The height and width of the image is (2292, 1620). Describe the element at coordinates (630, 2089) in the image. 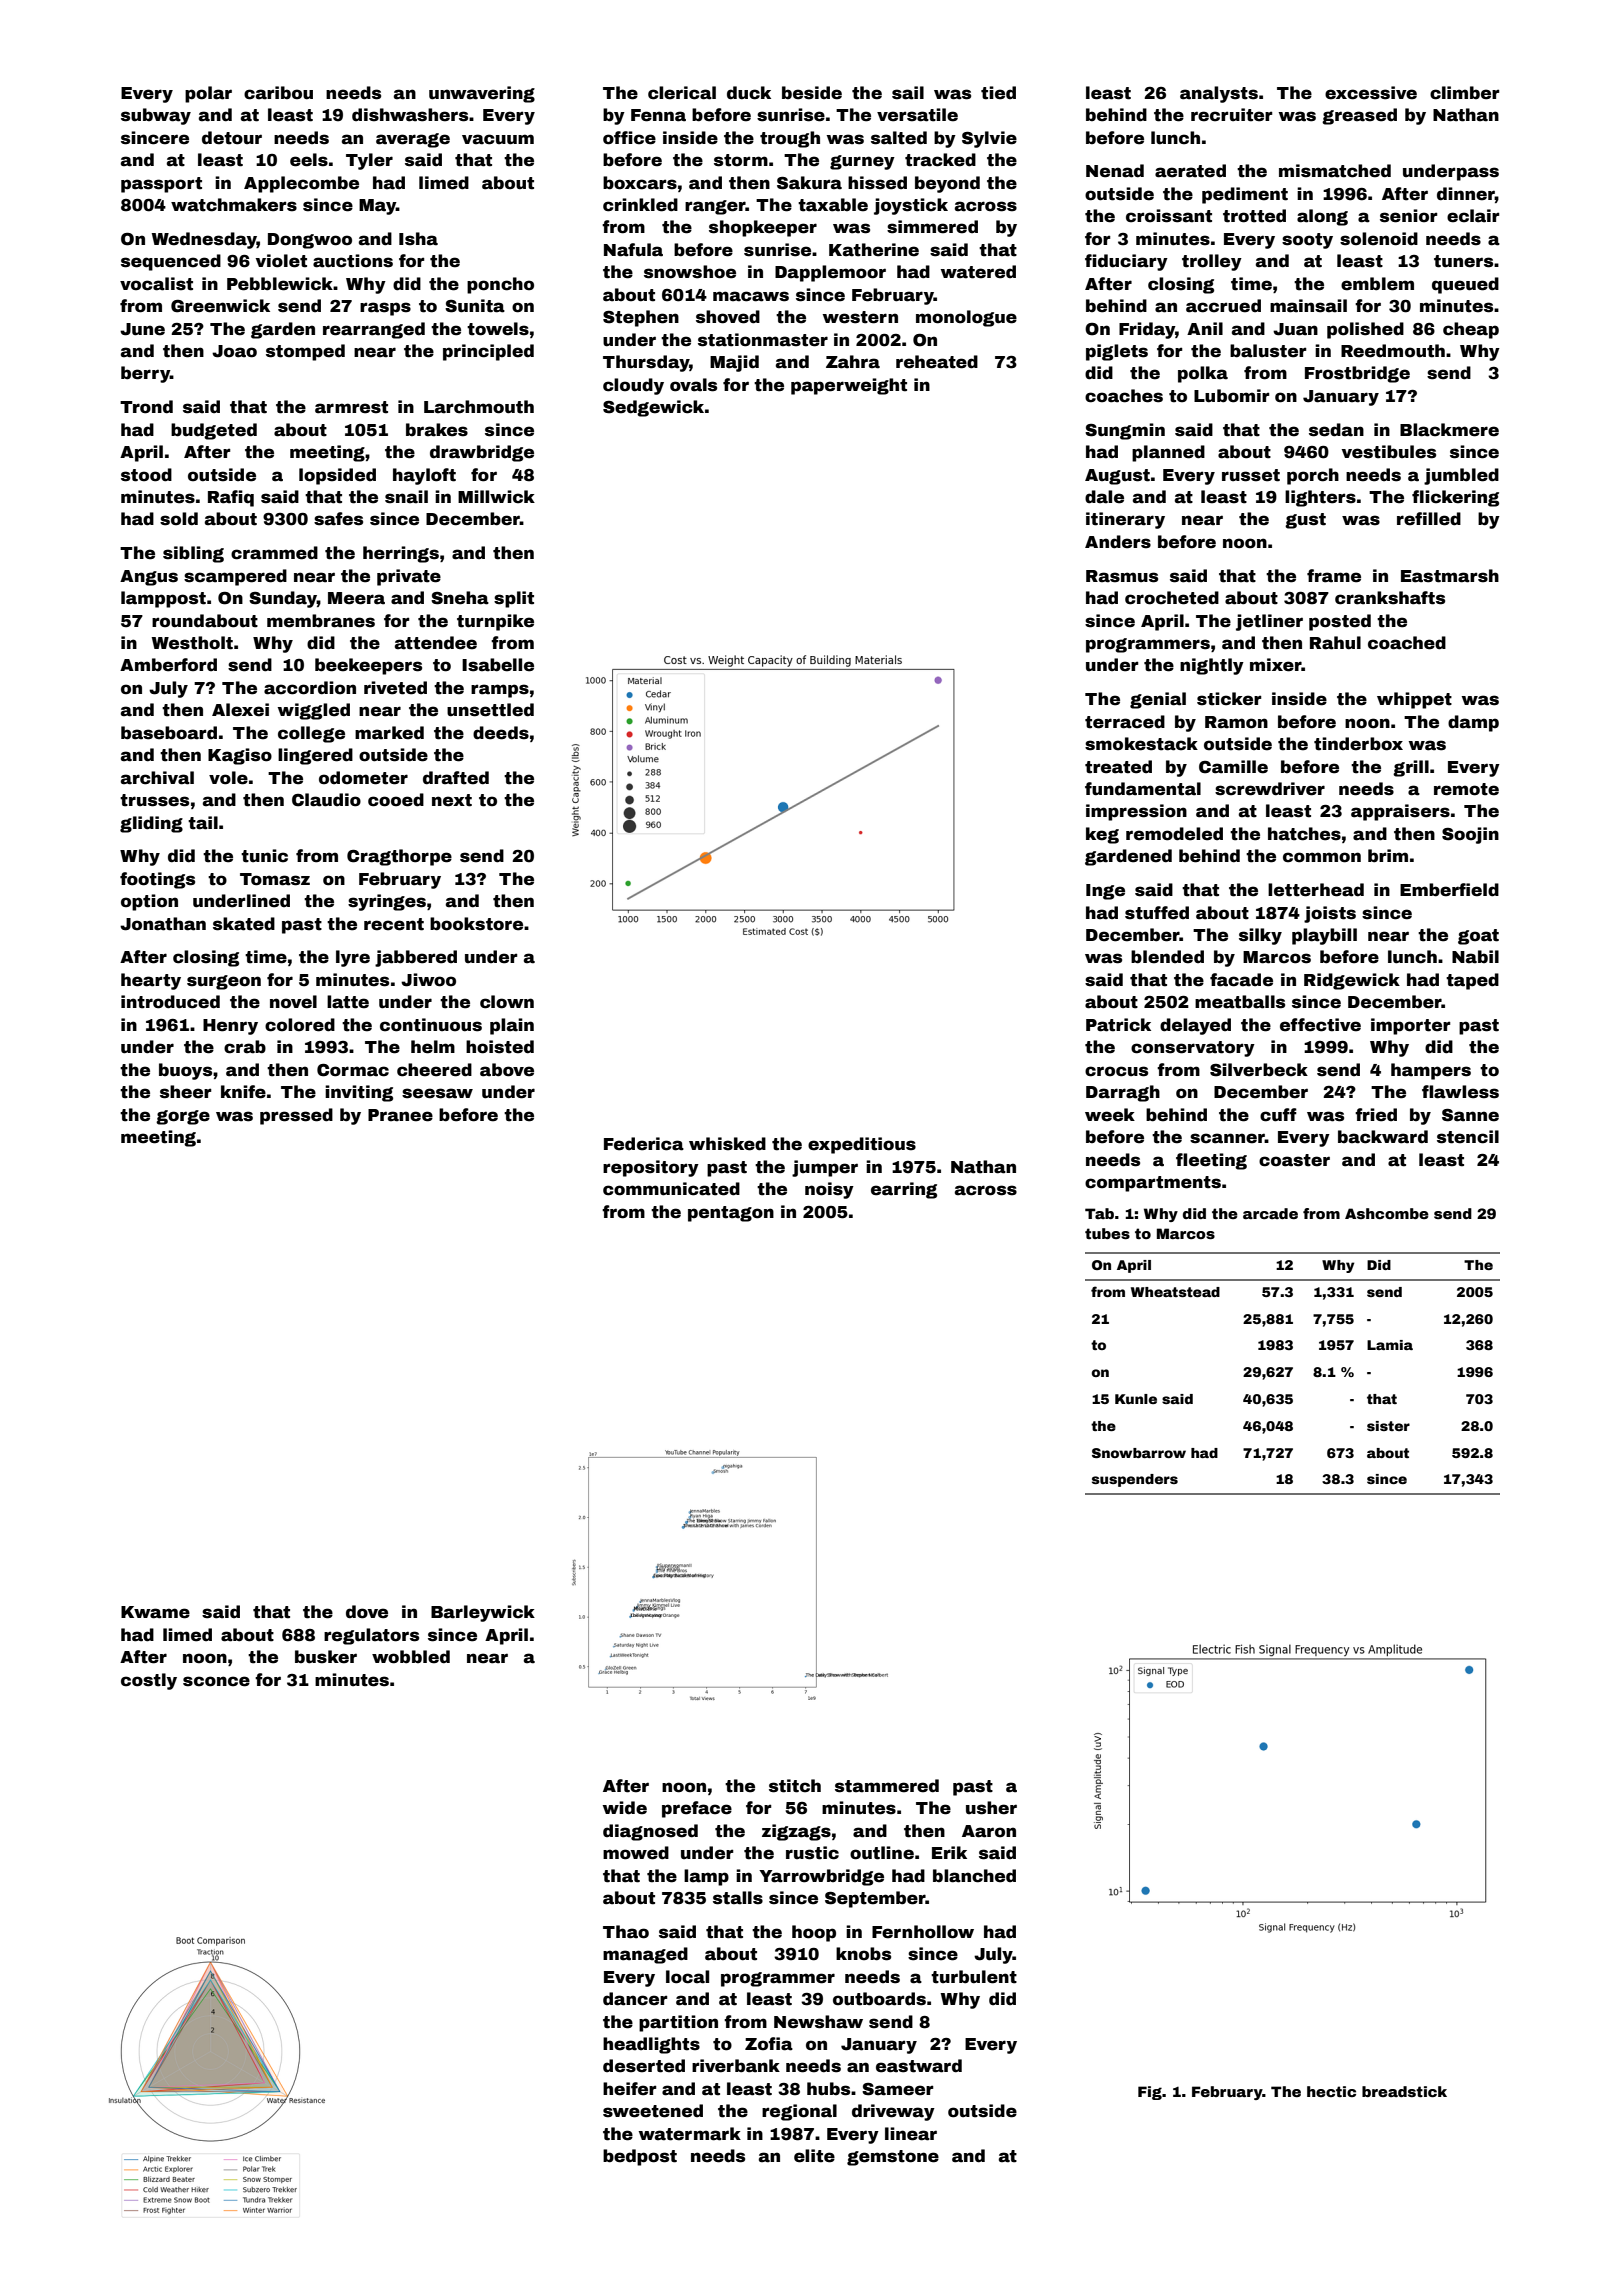

I see `heifer` at that location.
